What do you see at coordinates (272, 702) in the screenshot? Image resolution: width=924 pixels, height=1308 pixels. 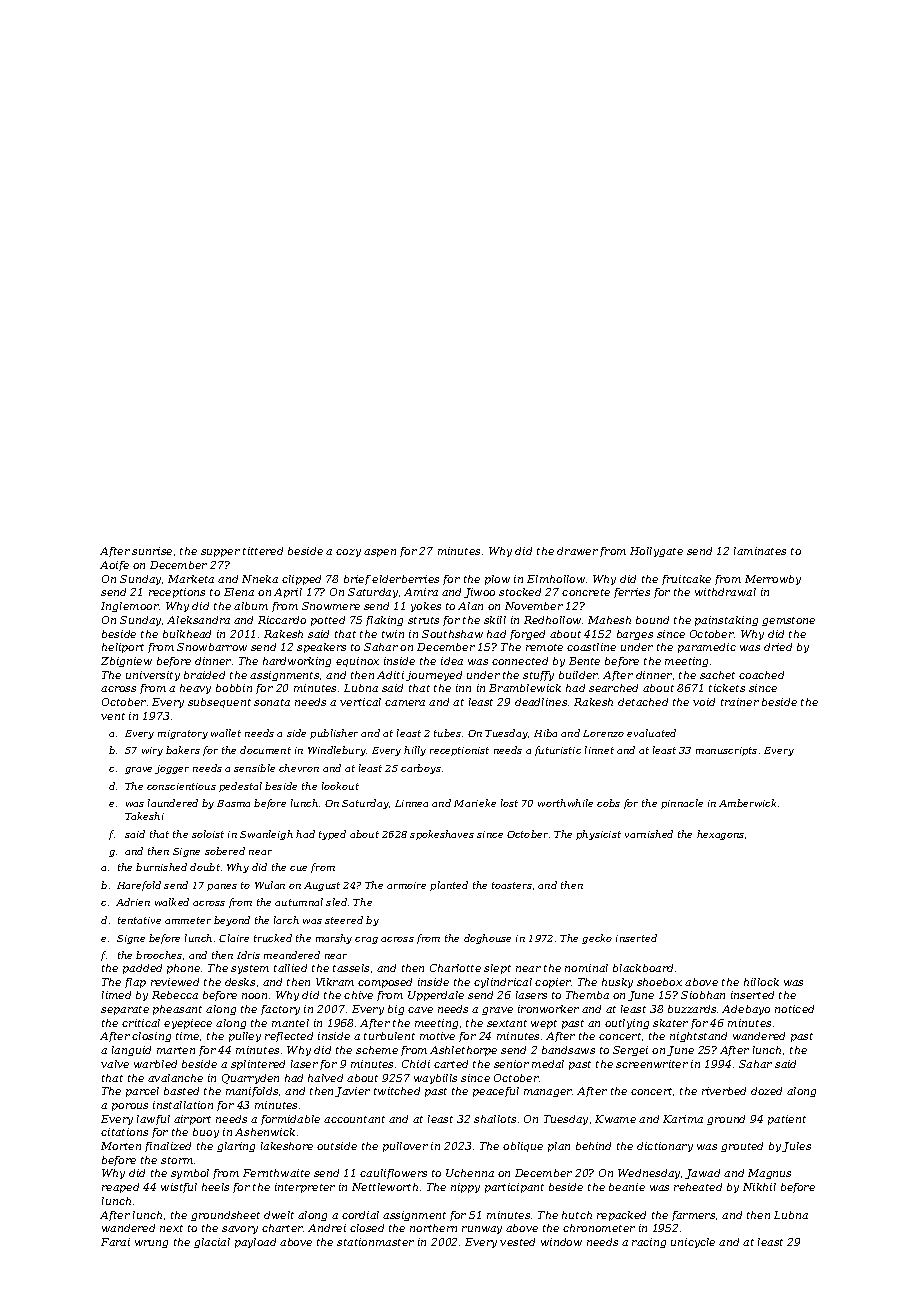 I see `sonata` at bounding box center [272, 702].
